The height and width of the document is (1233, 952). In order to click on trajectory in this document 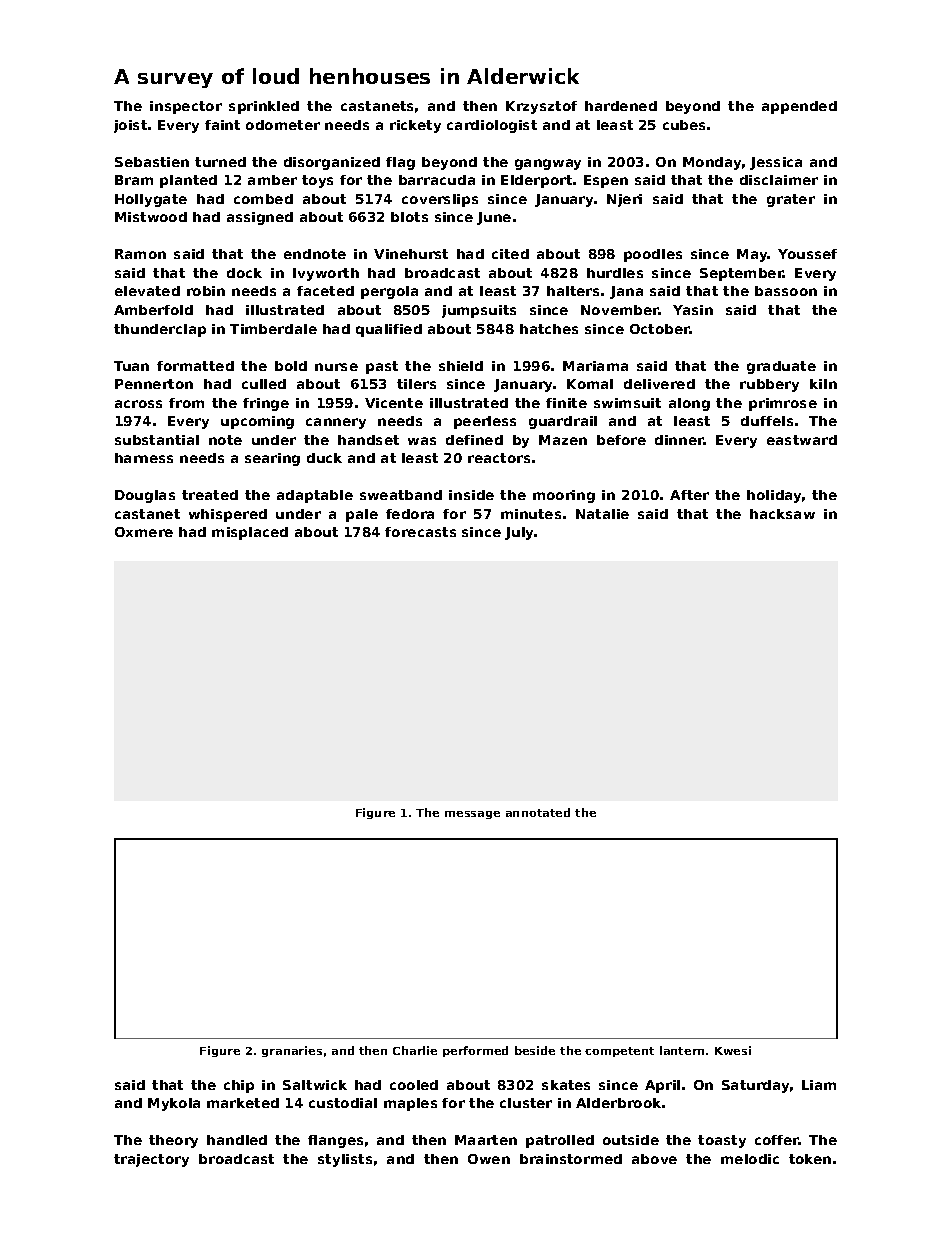, I will do `click(151, 1160)`.
